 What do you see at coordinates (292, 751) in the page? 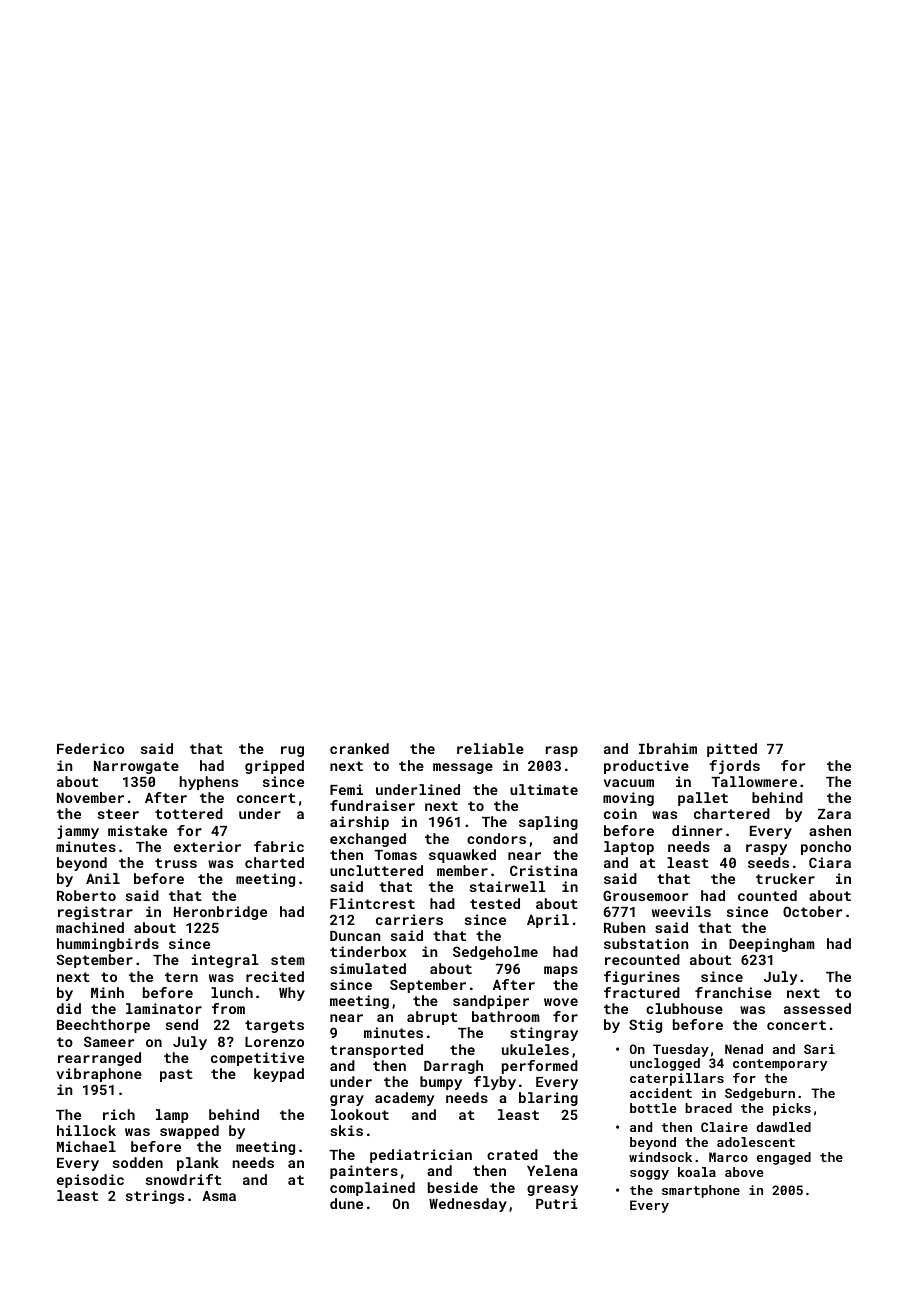
I see `rug` at bounding box center [292, 751].
